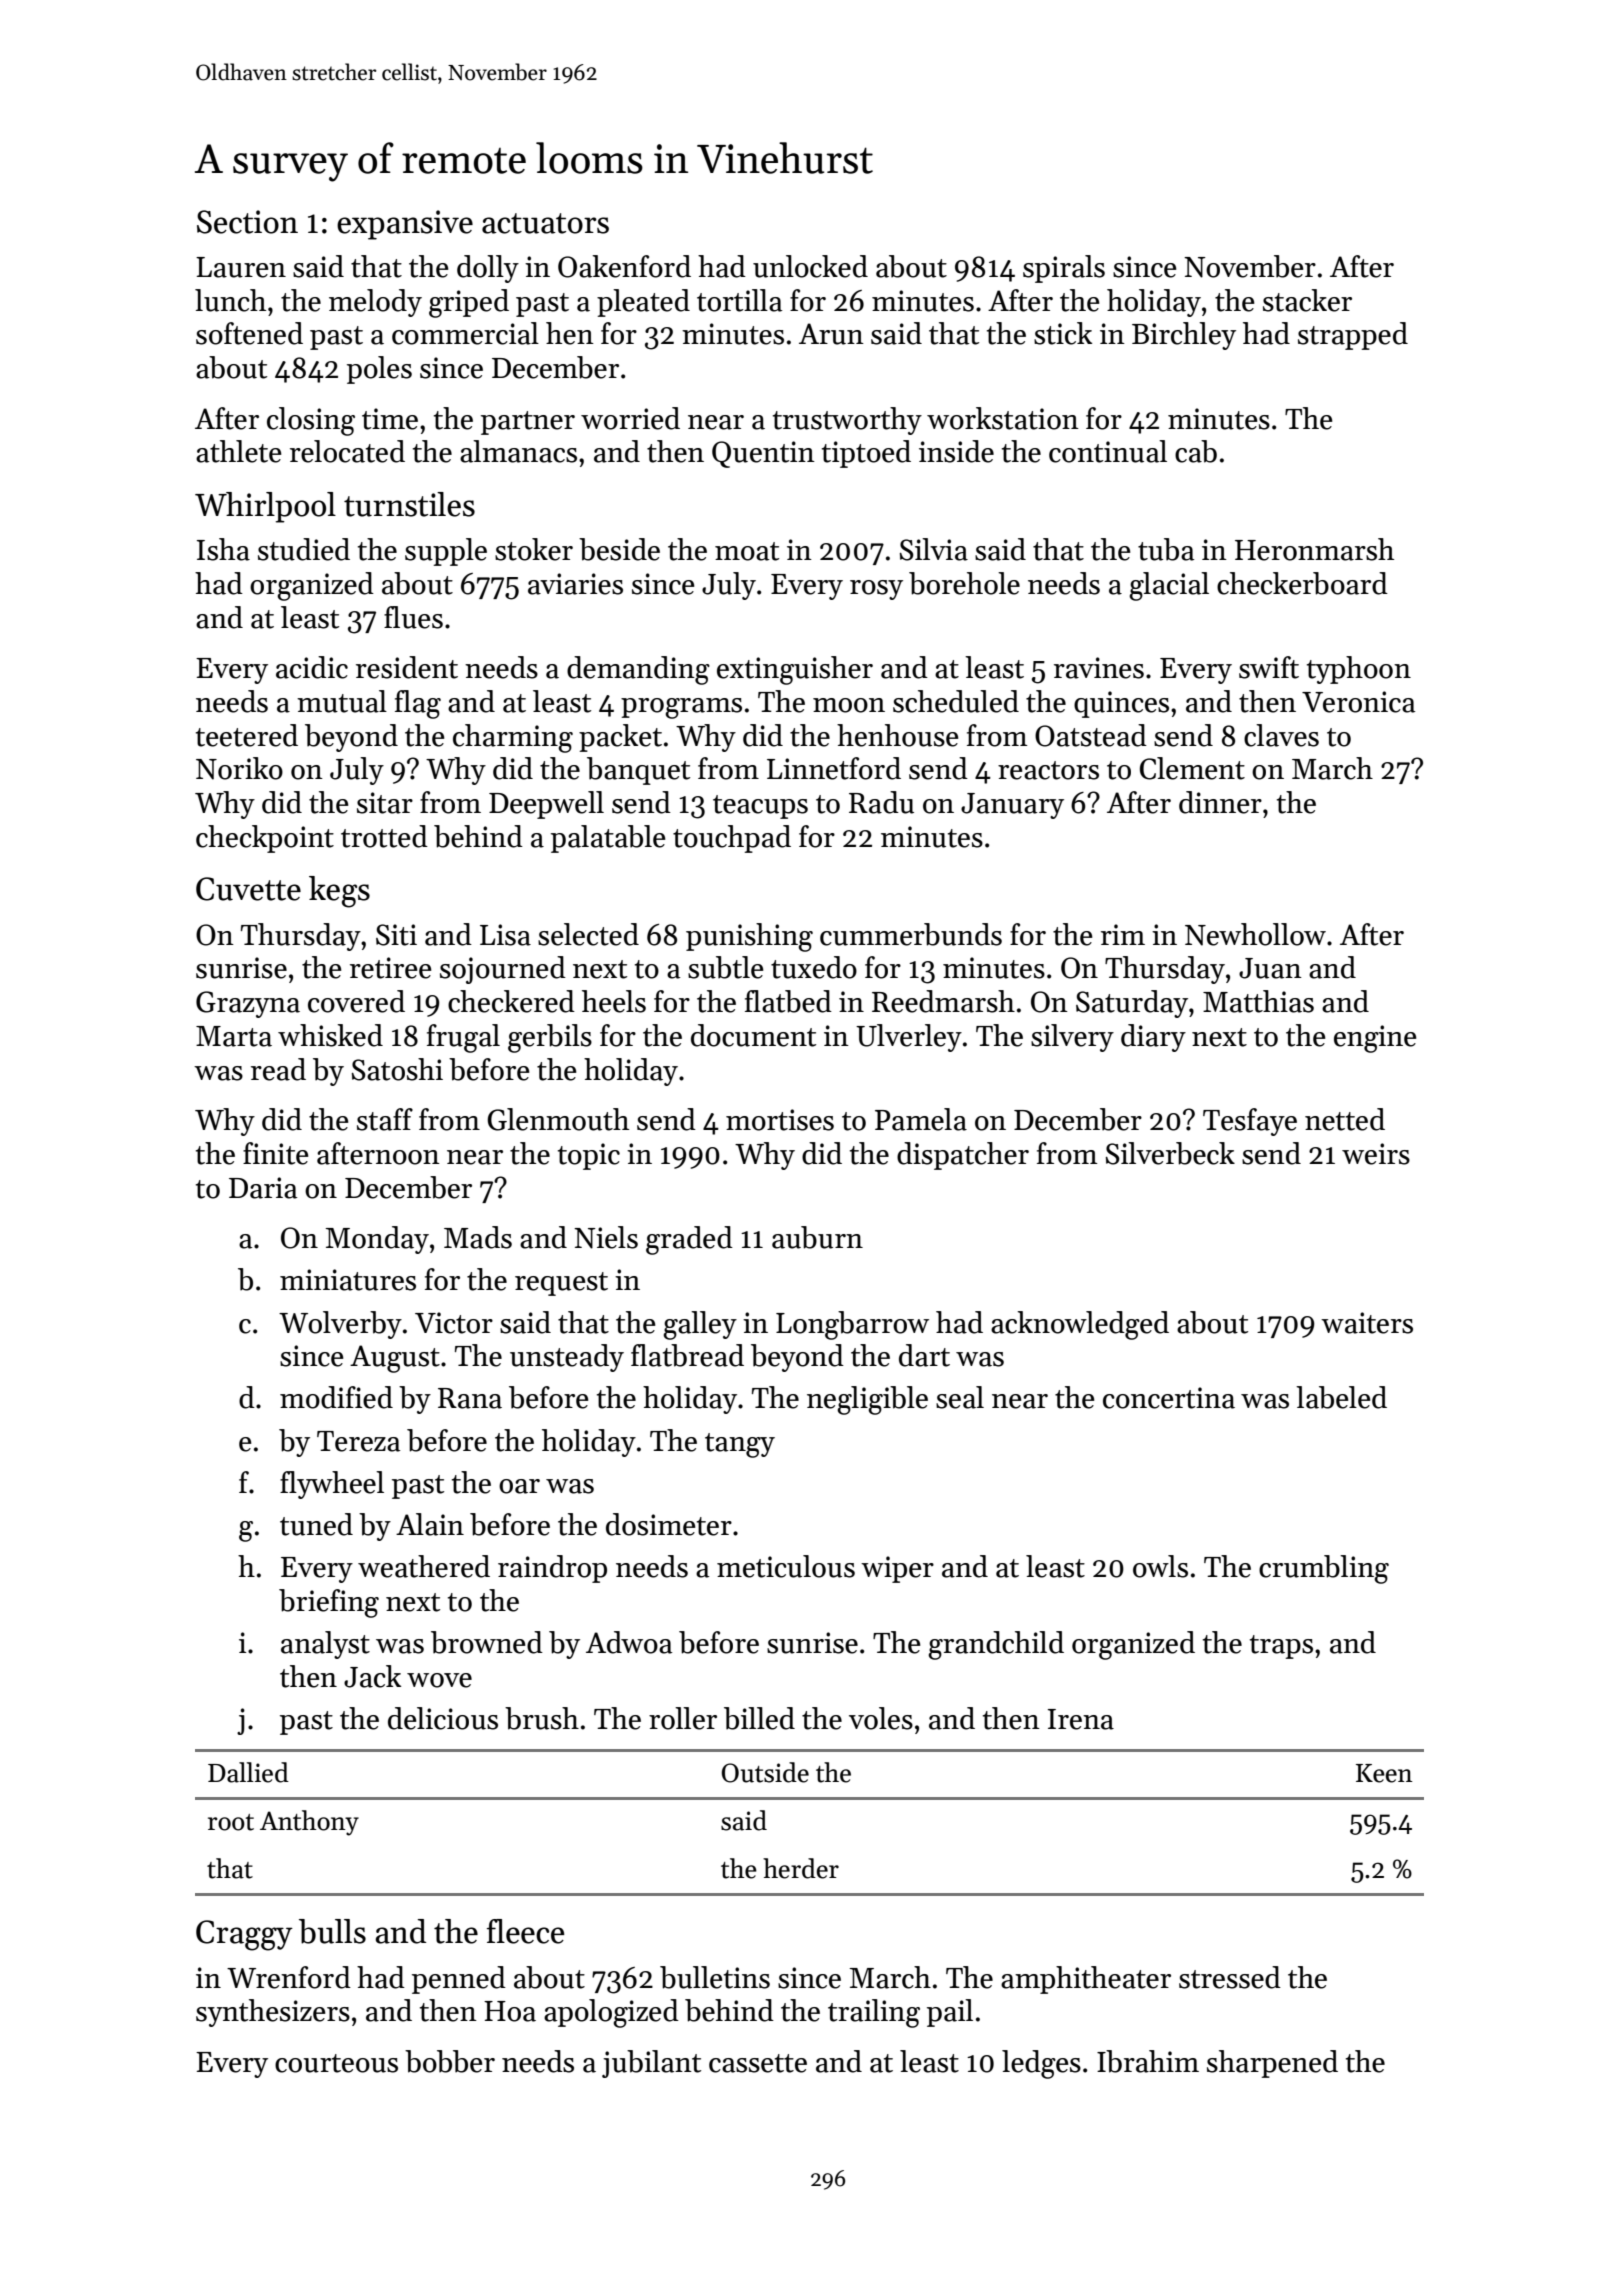 Image resolution: width=1620 pixels, height=2292 pixels. Describe the element at coordinates (1230, 1977) in the screenshot. I see `stressed` at that location.
